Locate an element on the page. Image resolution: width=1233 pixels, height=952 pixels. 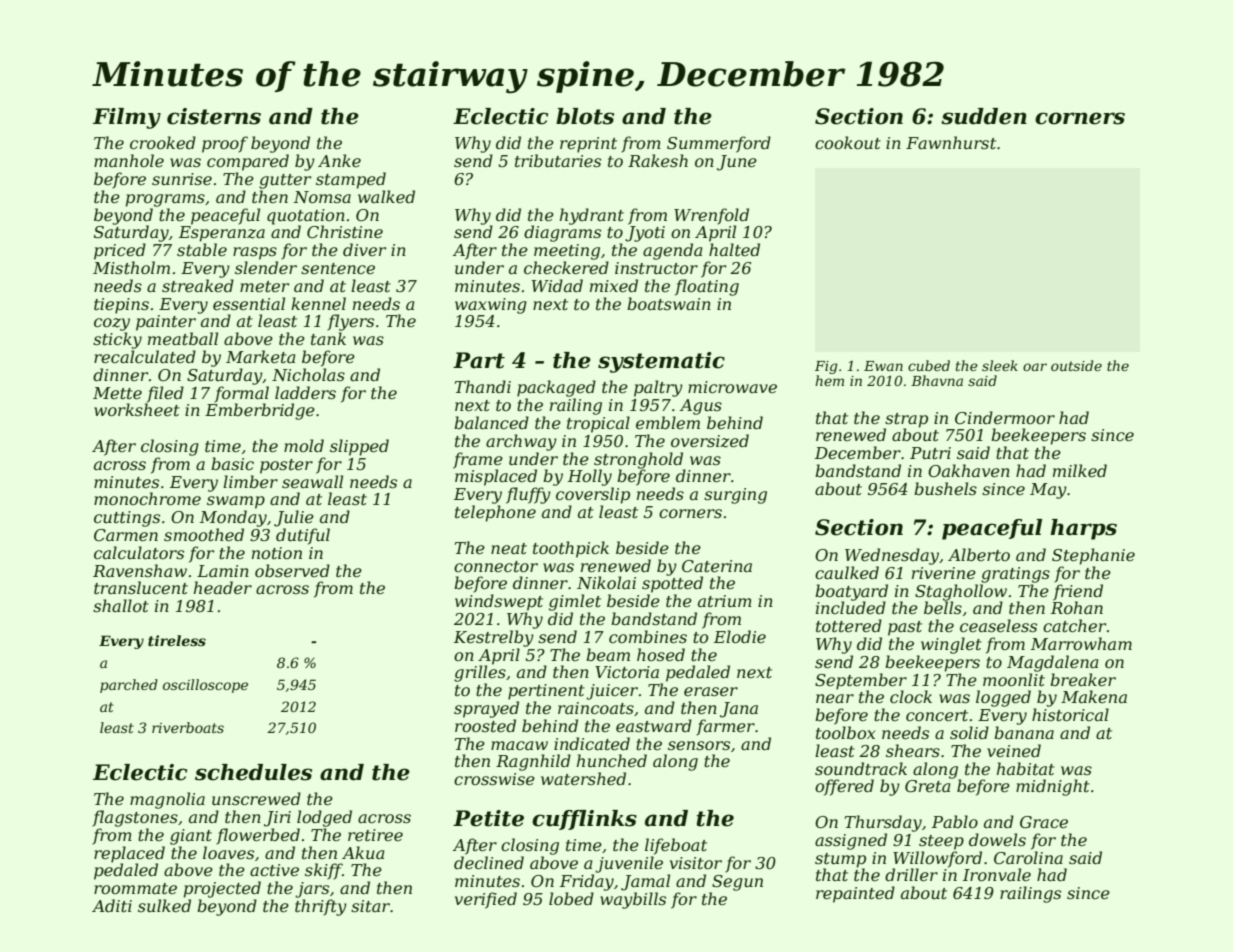
sulked is located at coordinates (164, 905).
